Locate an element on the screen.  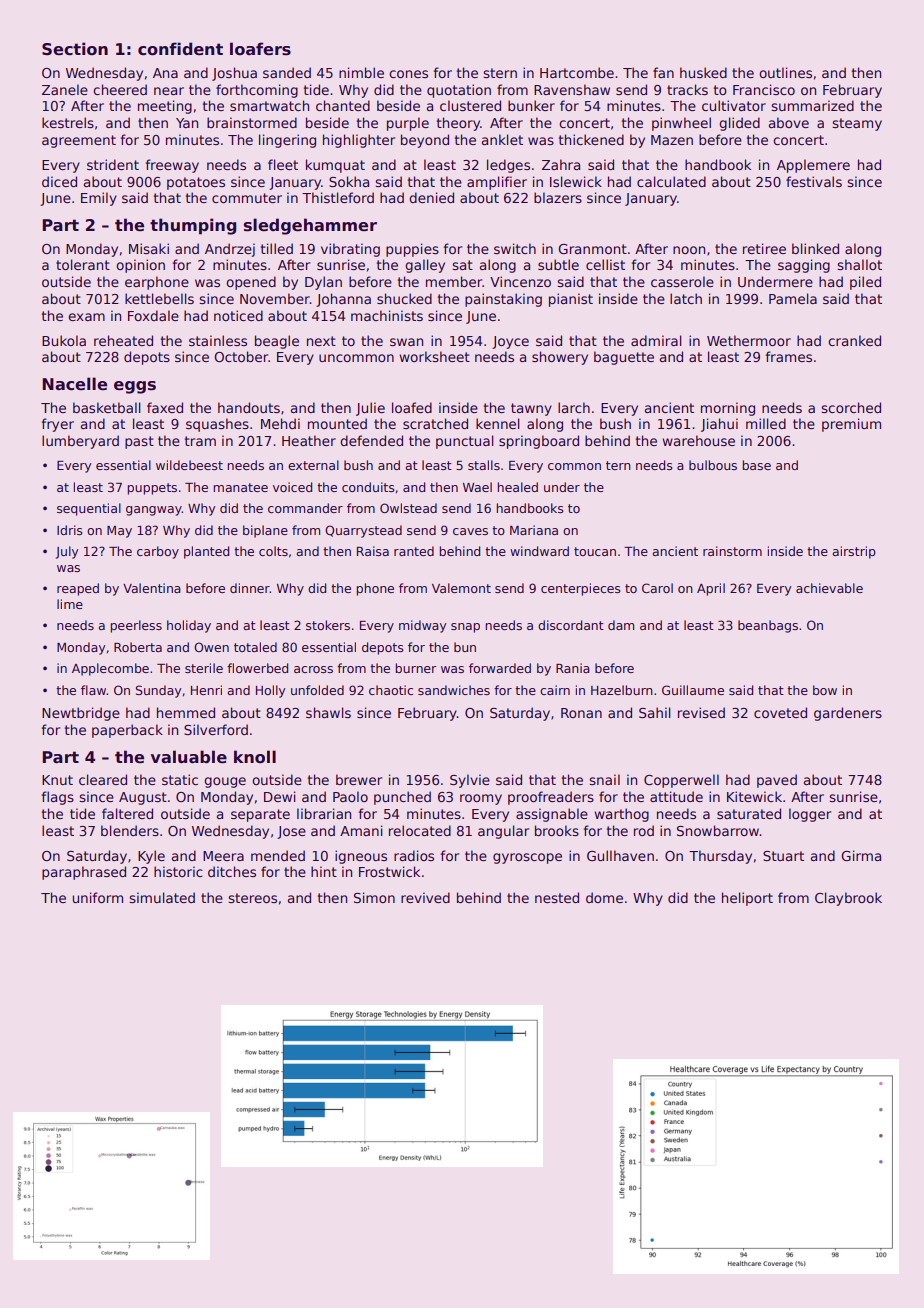
husked is located at coordinates (703, 72).
